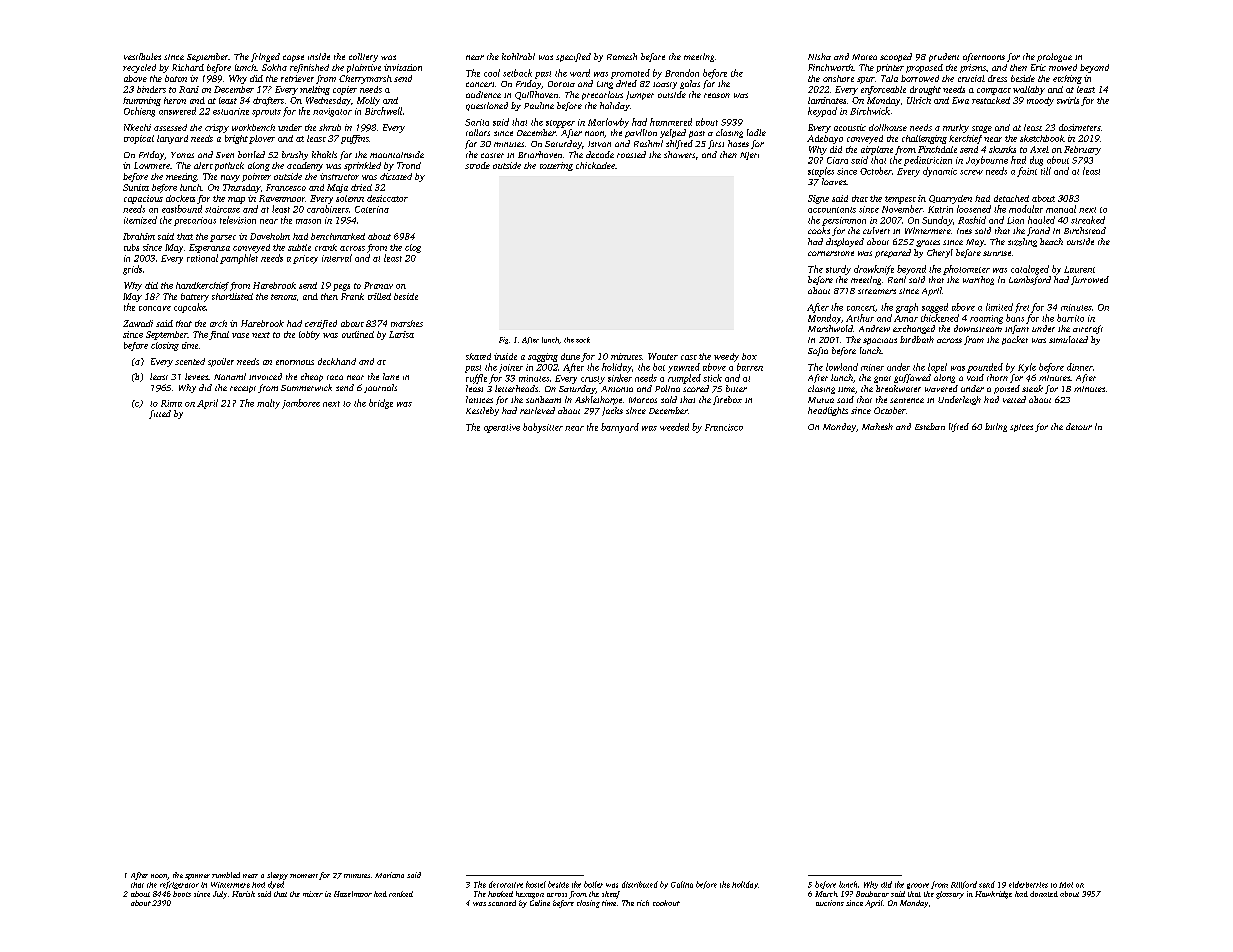  I want to click on pointer, so click(256, 177).
